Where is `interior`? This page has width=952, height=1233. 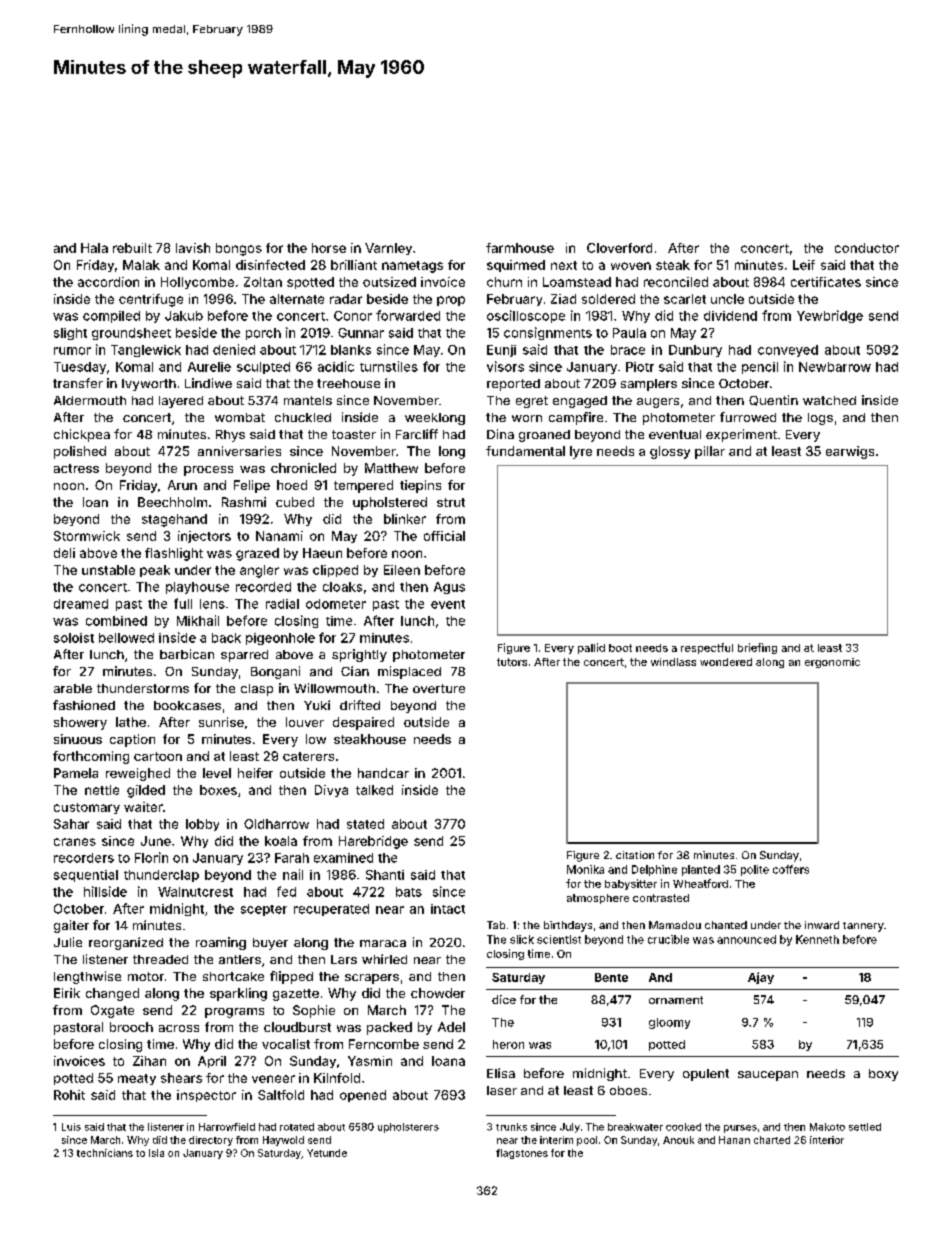 interior is located at coordinates (827, 1140).
